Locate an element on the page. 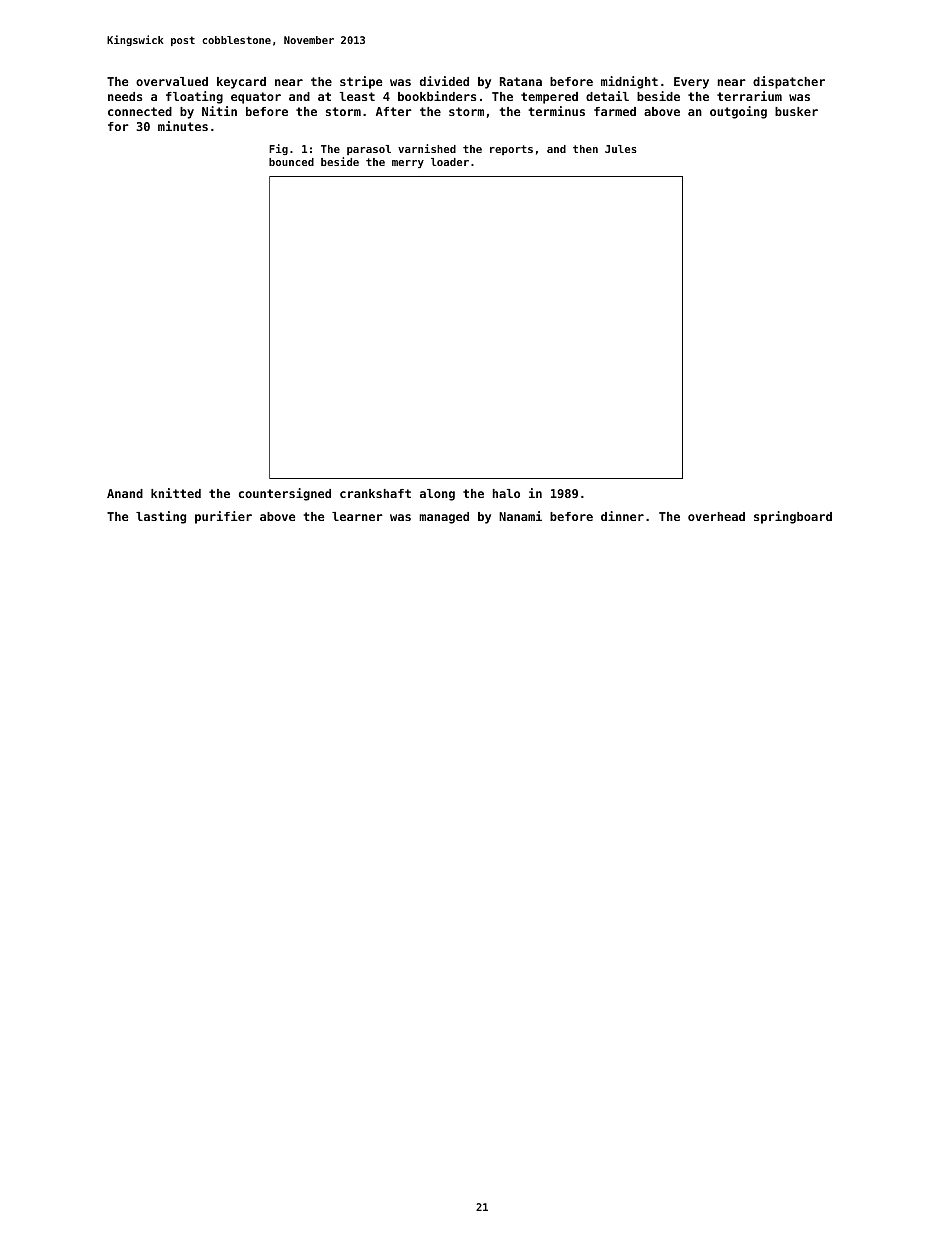 This page has height=1233, width=952. Jules is located at coordinates (621, 149).
